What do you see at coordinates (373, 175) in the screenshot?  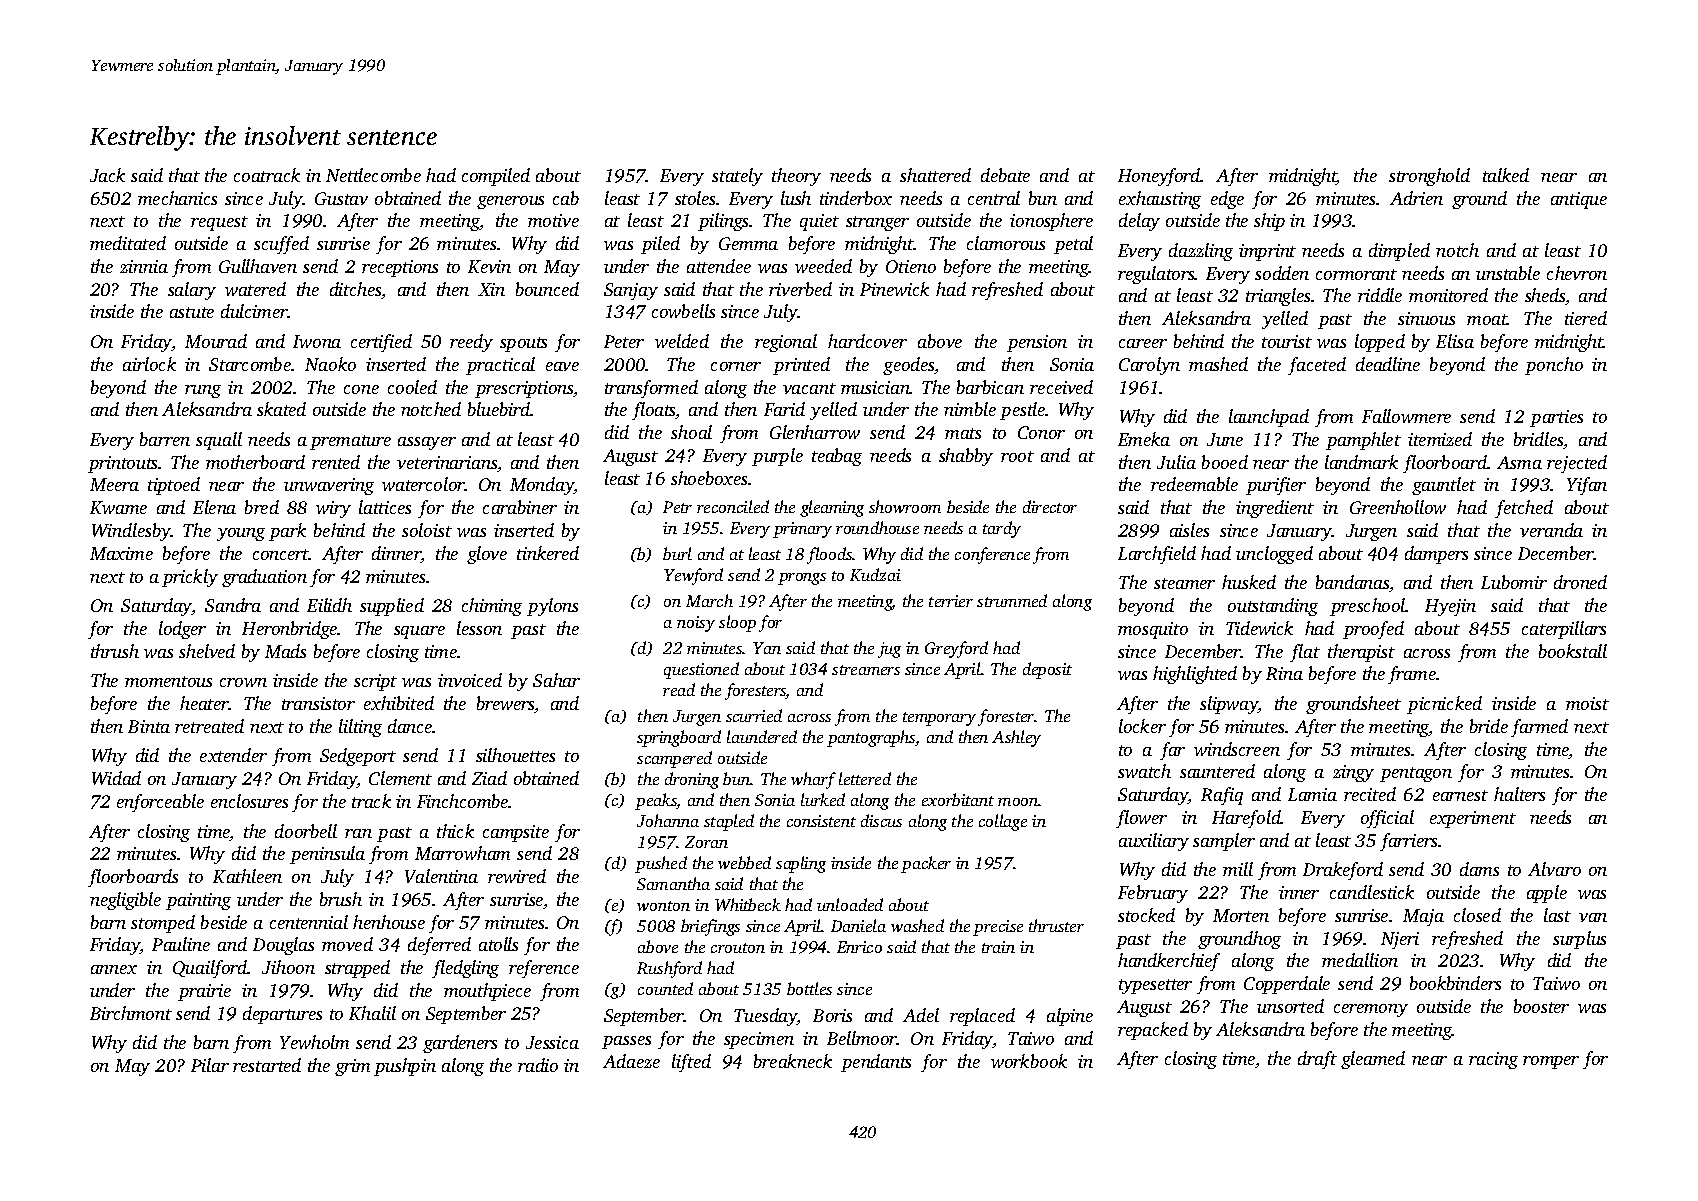 I see `Nettlecombe` at bounding box center [373, 175].
